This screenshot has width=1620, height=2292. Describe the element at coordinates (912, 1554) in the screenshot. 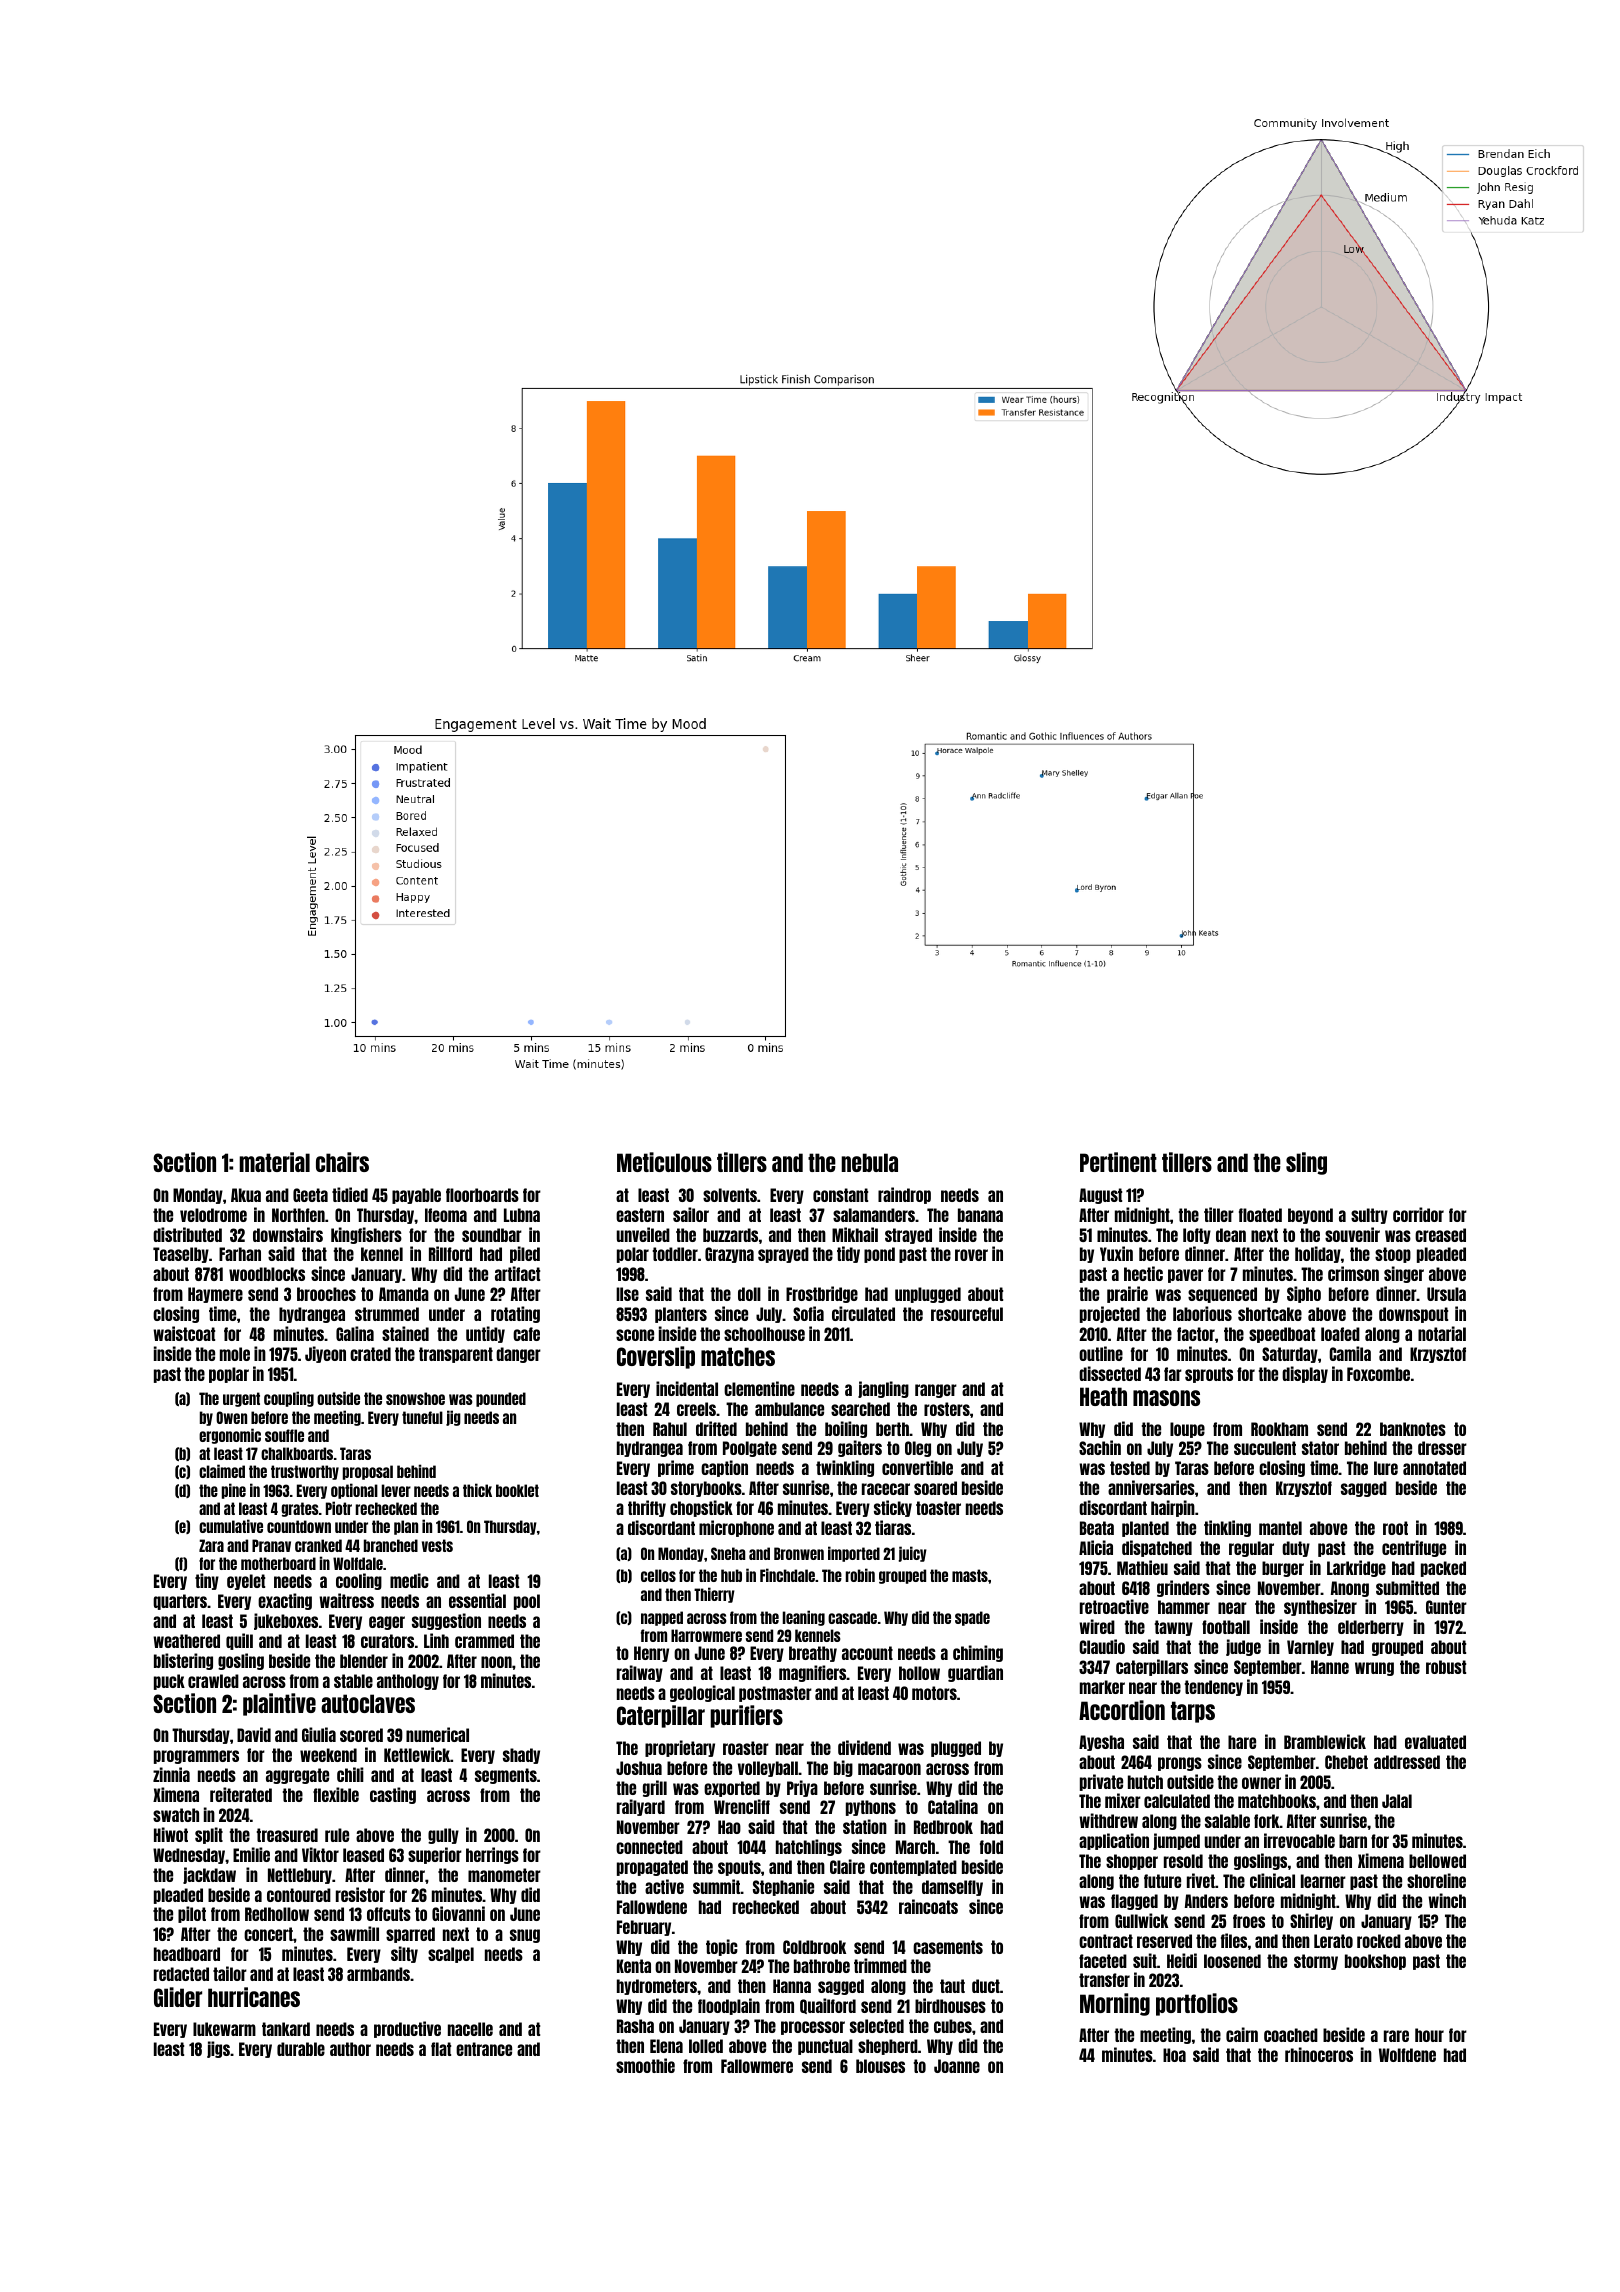

I see `juicy` at that location.
